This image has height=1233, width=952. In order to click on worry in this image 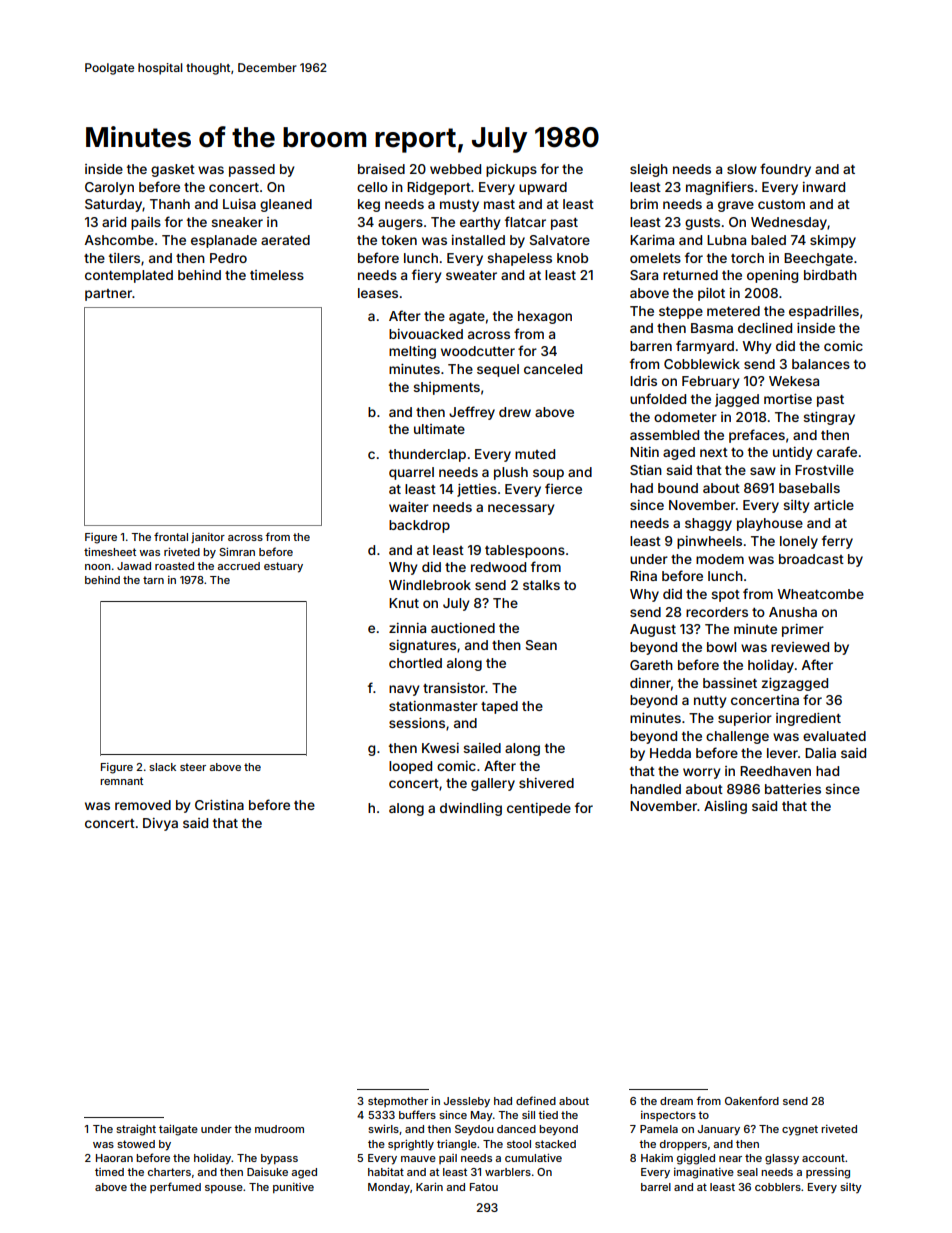, I will do `click(701, 773)`.
